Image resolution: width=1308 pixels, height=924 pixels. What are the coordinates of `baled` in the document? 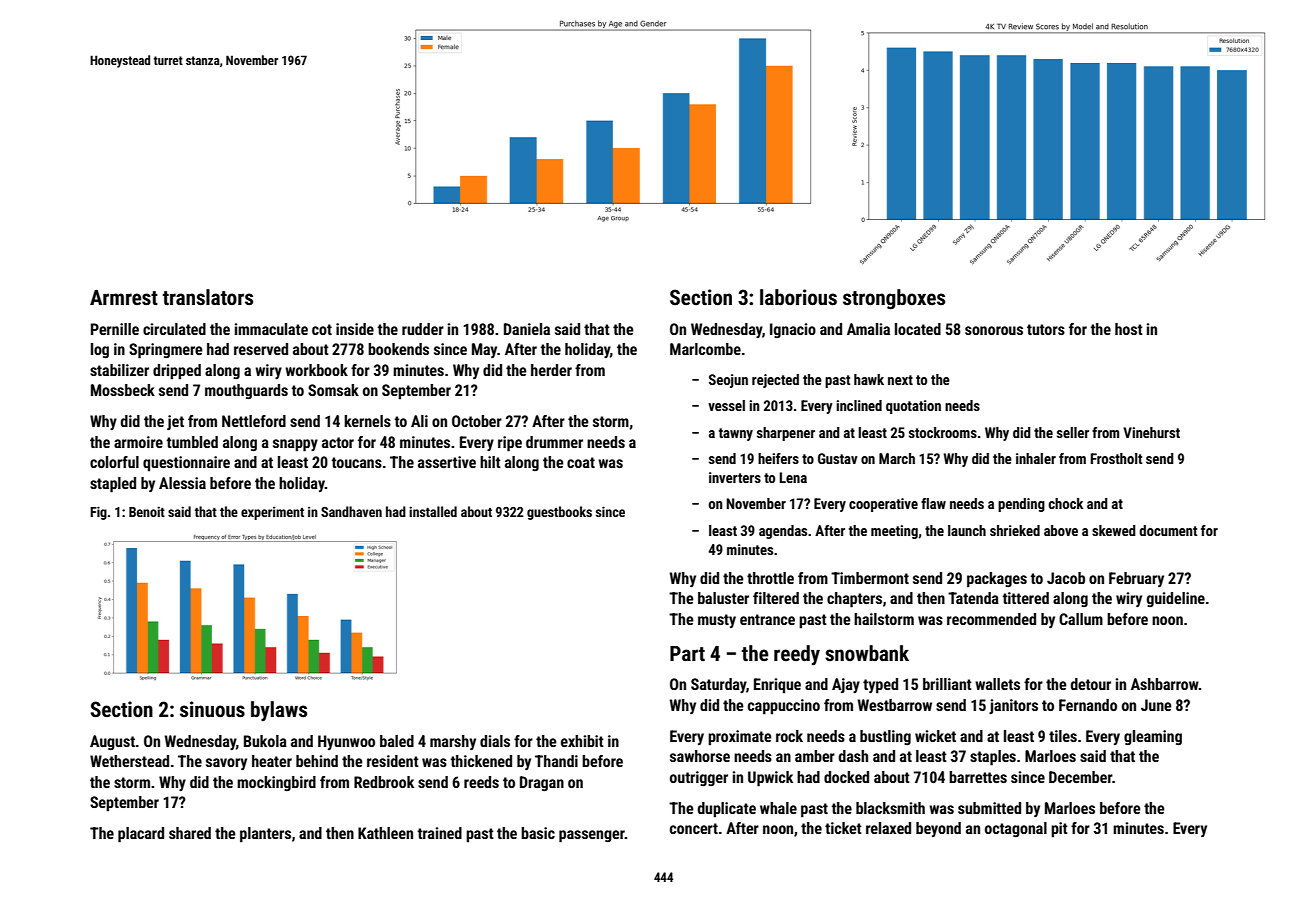 It's located at (397, 741).
